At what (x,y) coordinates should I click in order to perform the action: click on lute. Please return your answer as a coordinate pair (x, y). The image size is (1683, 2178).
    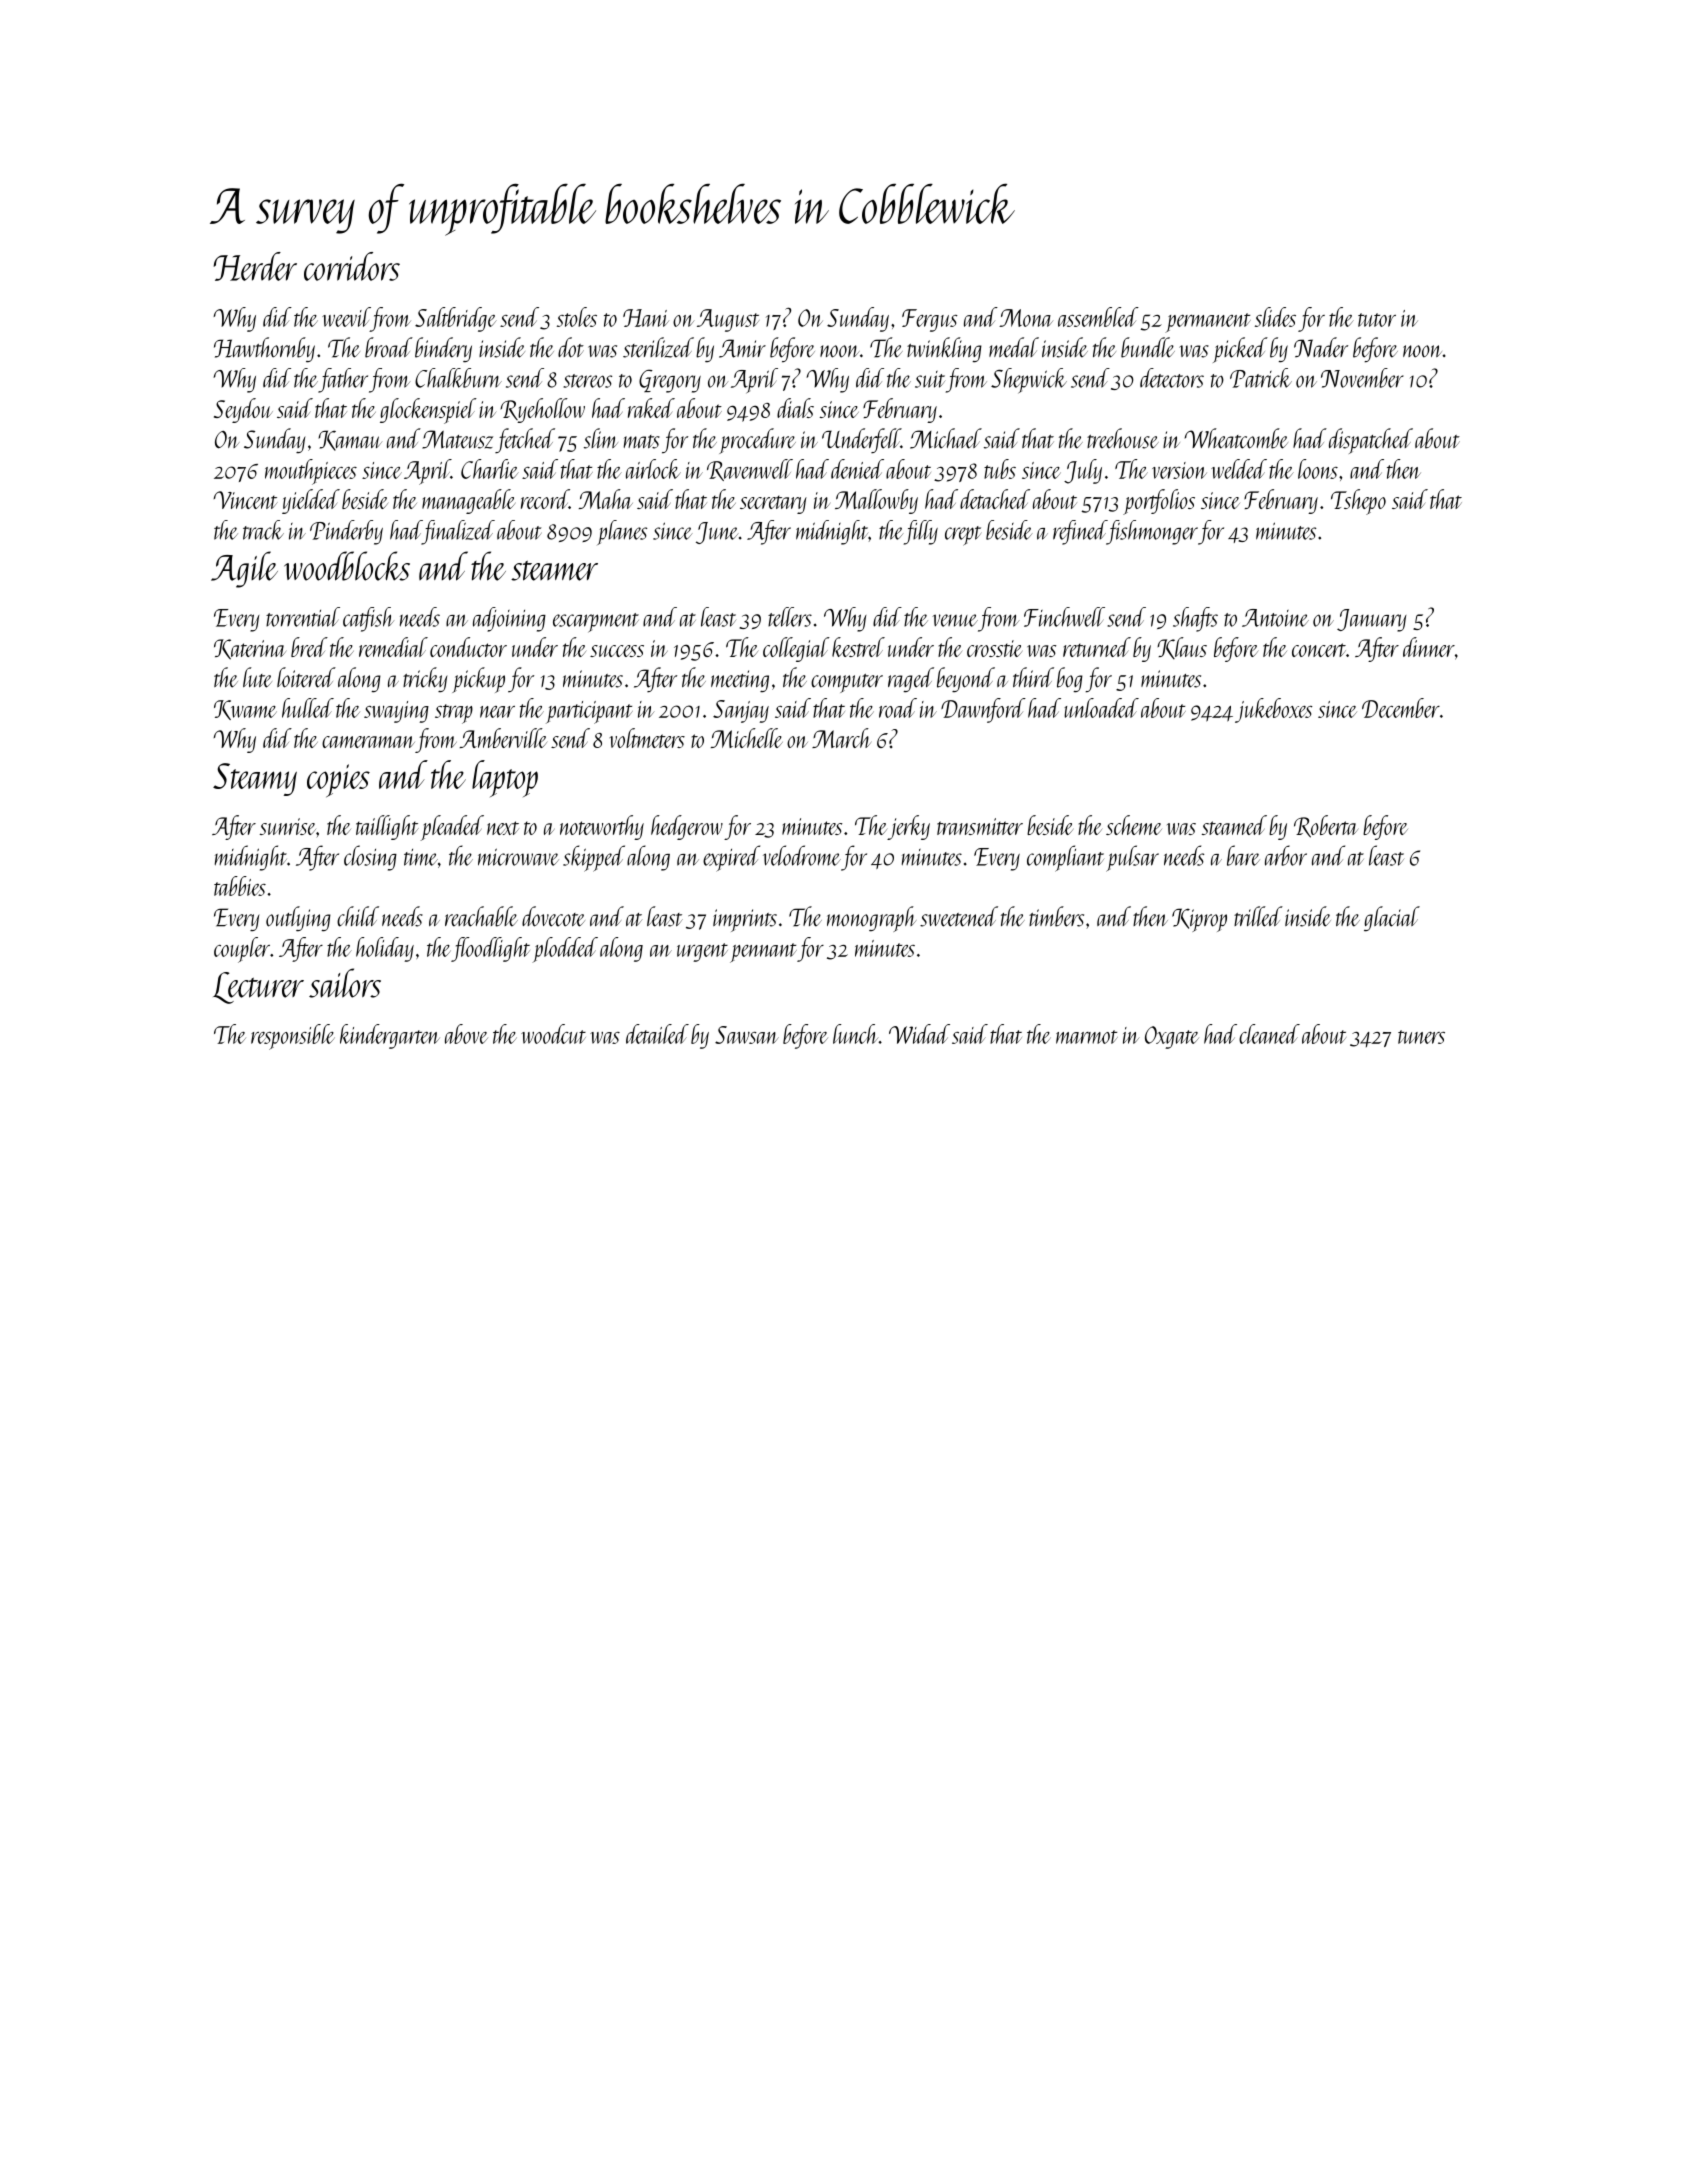
    Looking at the image, I should click on (257, 677).
